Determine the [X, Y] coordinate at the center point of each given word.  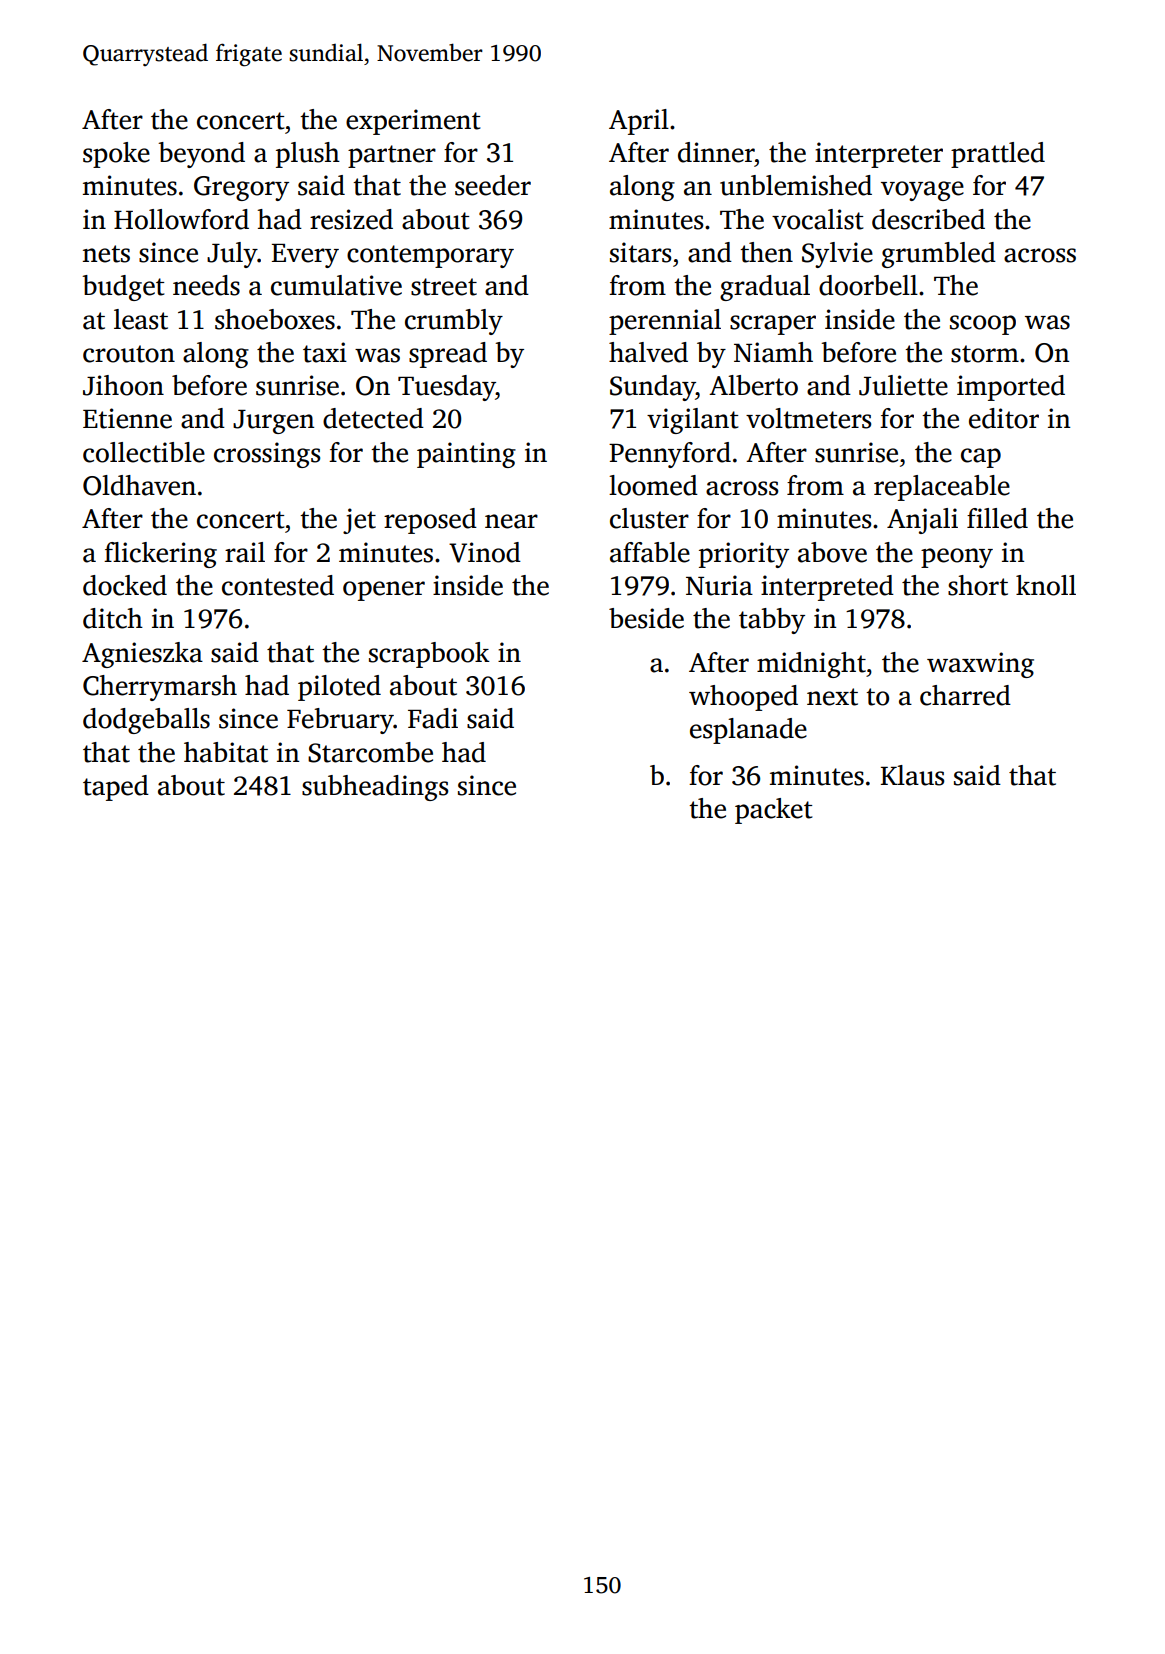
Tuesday [447, 388]
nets [106, 254]
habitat [226, 752]
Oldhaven [139, 485]
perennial [665, 322]
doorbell [868, 285]
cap [981, 458]
